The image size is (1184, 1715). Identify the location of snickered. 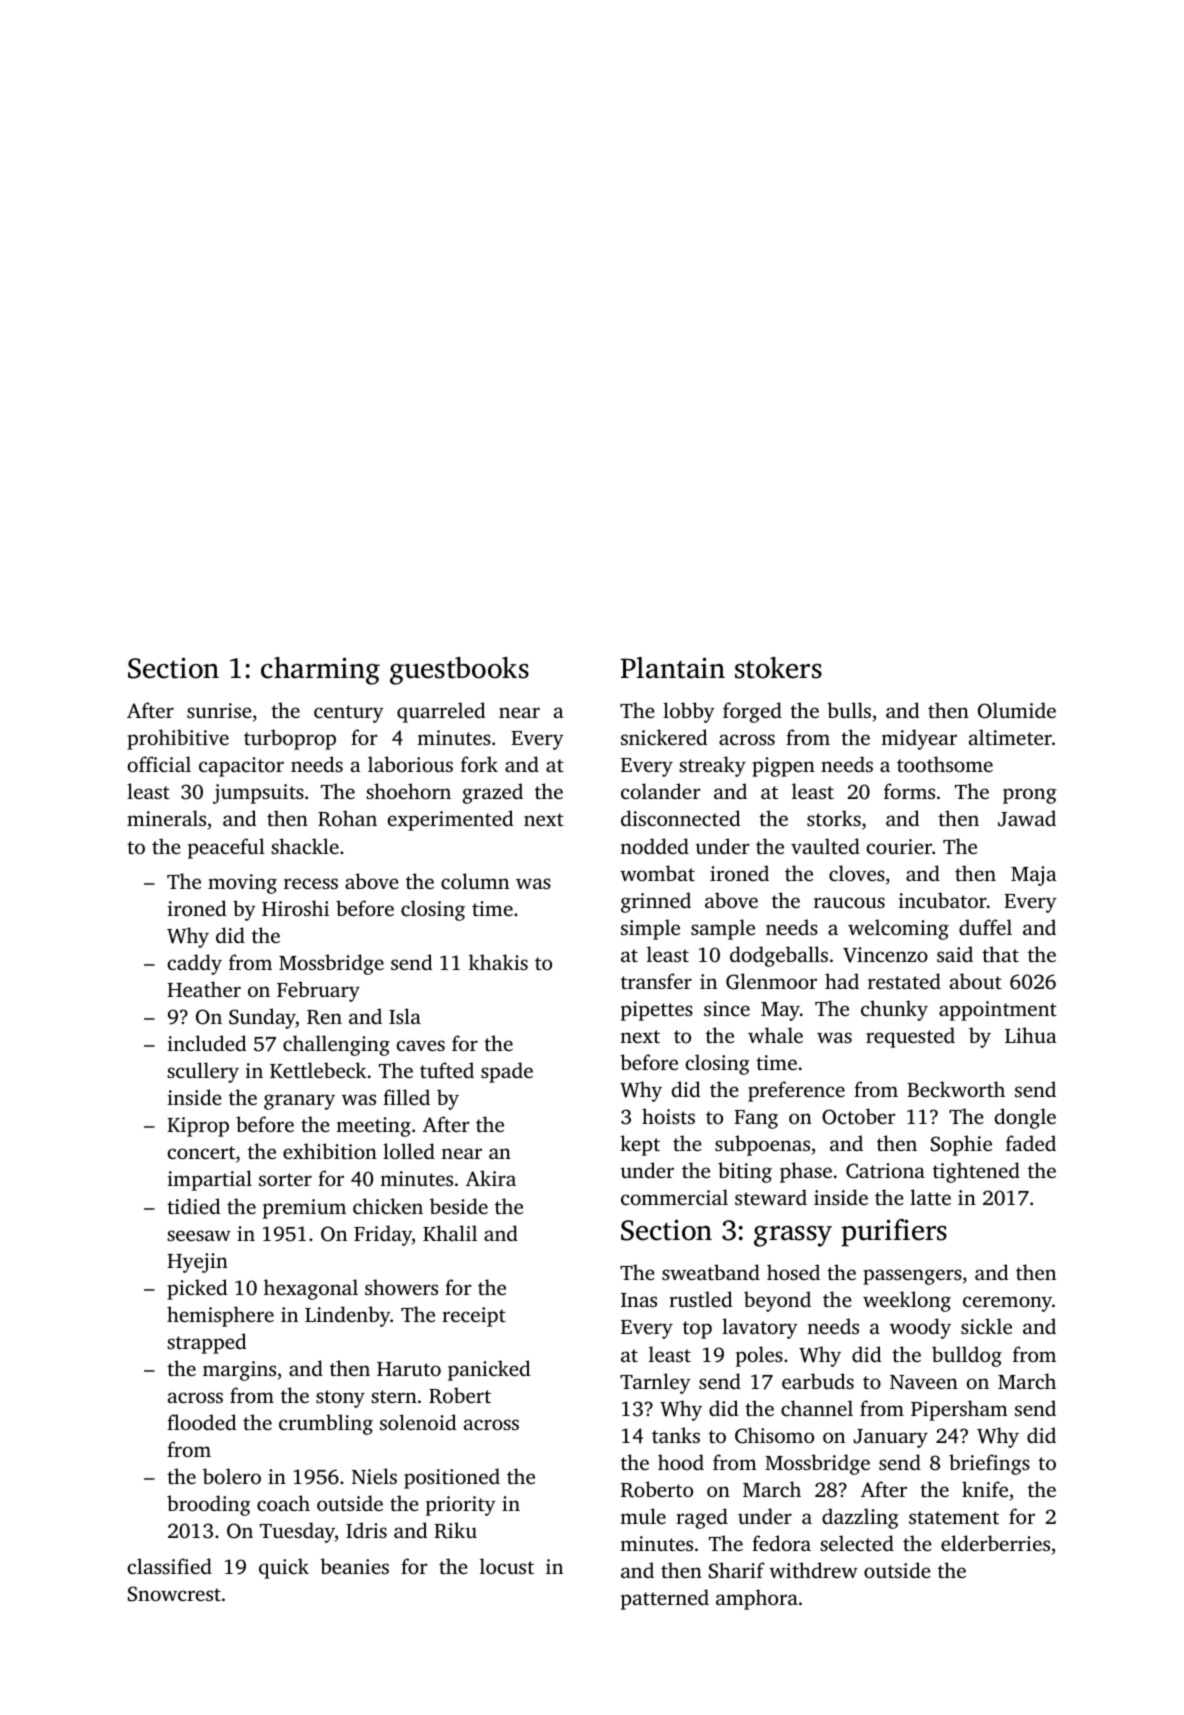
(664, 737).
